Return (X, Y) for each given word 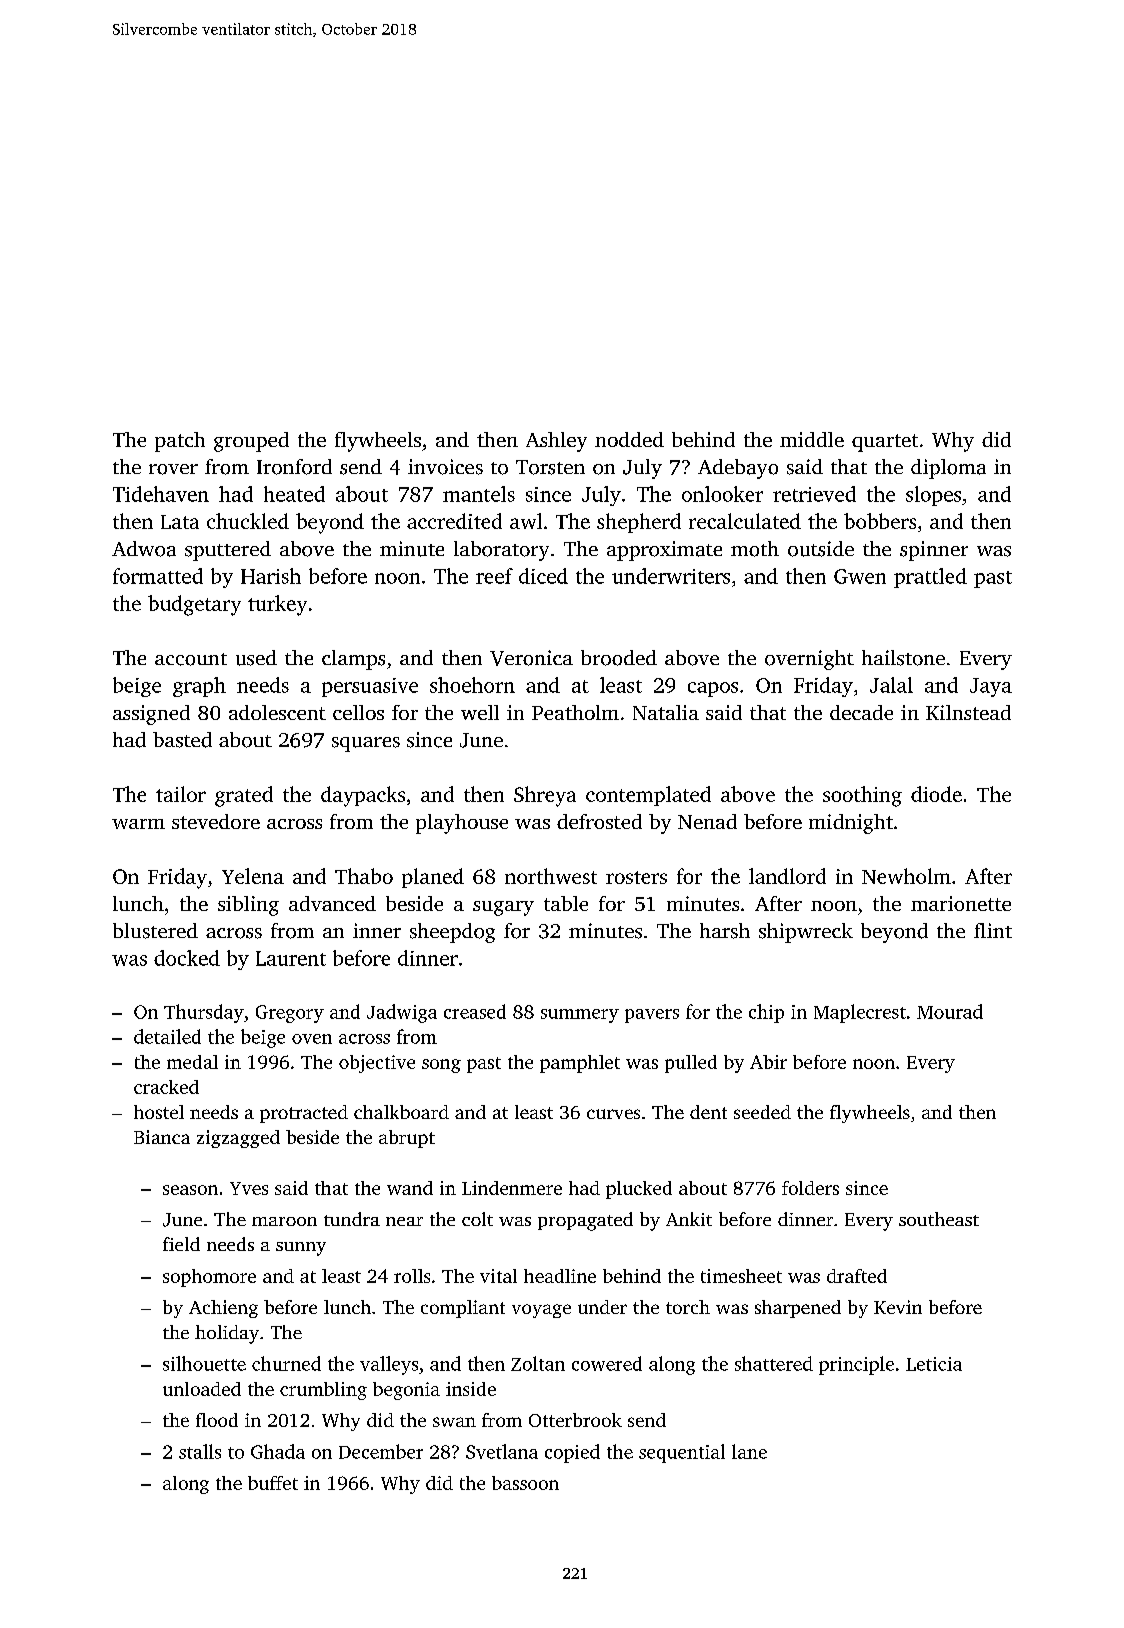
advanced (332, 903)
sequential (682, 1453)
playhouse (462, 824)
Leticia (934, 1364)
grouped (251, 442)
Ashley (556, 442)
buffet (273, 1483)
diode (936, 794)
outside (821, 549)
